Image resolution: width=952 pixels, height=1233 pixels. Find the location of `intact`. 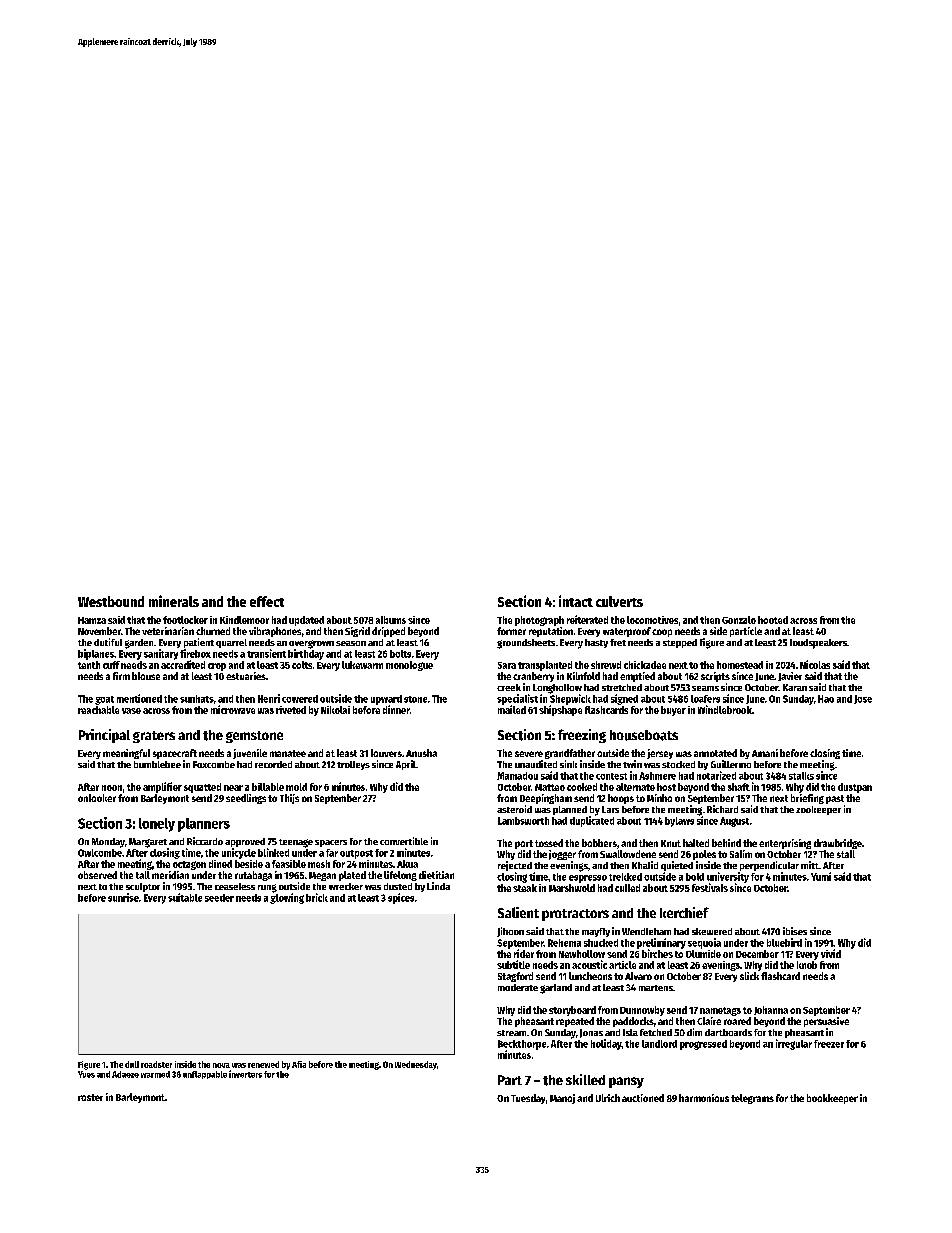

intact is located at coordinates (576, 601).
